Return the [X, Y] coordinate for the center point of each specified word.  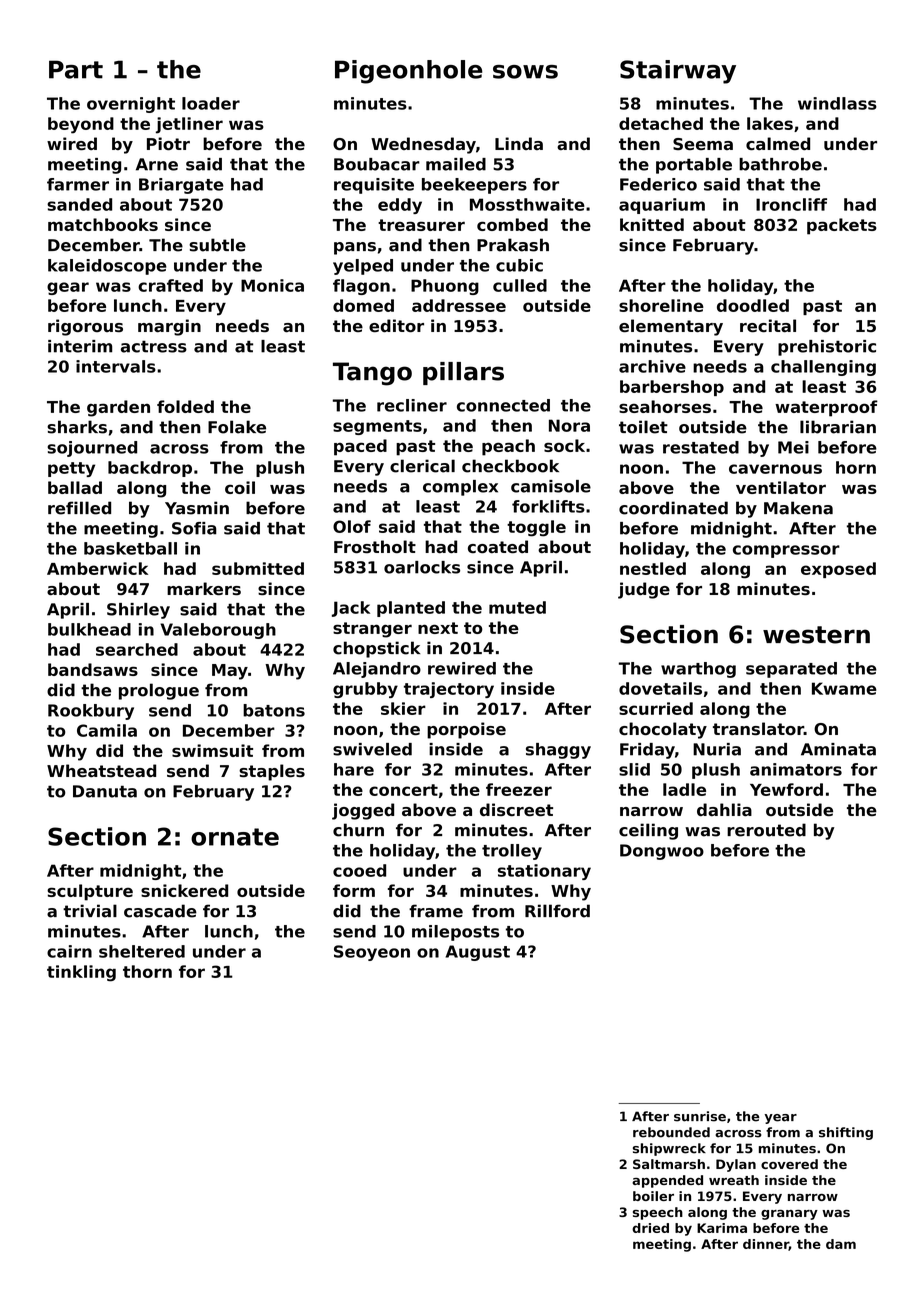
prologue [159, 691]
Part [76, 69]
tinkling [81, 973]
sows [525, 72]
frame [436, 911]
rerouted [766, 830]
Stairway [678, 72]
